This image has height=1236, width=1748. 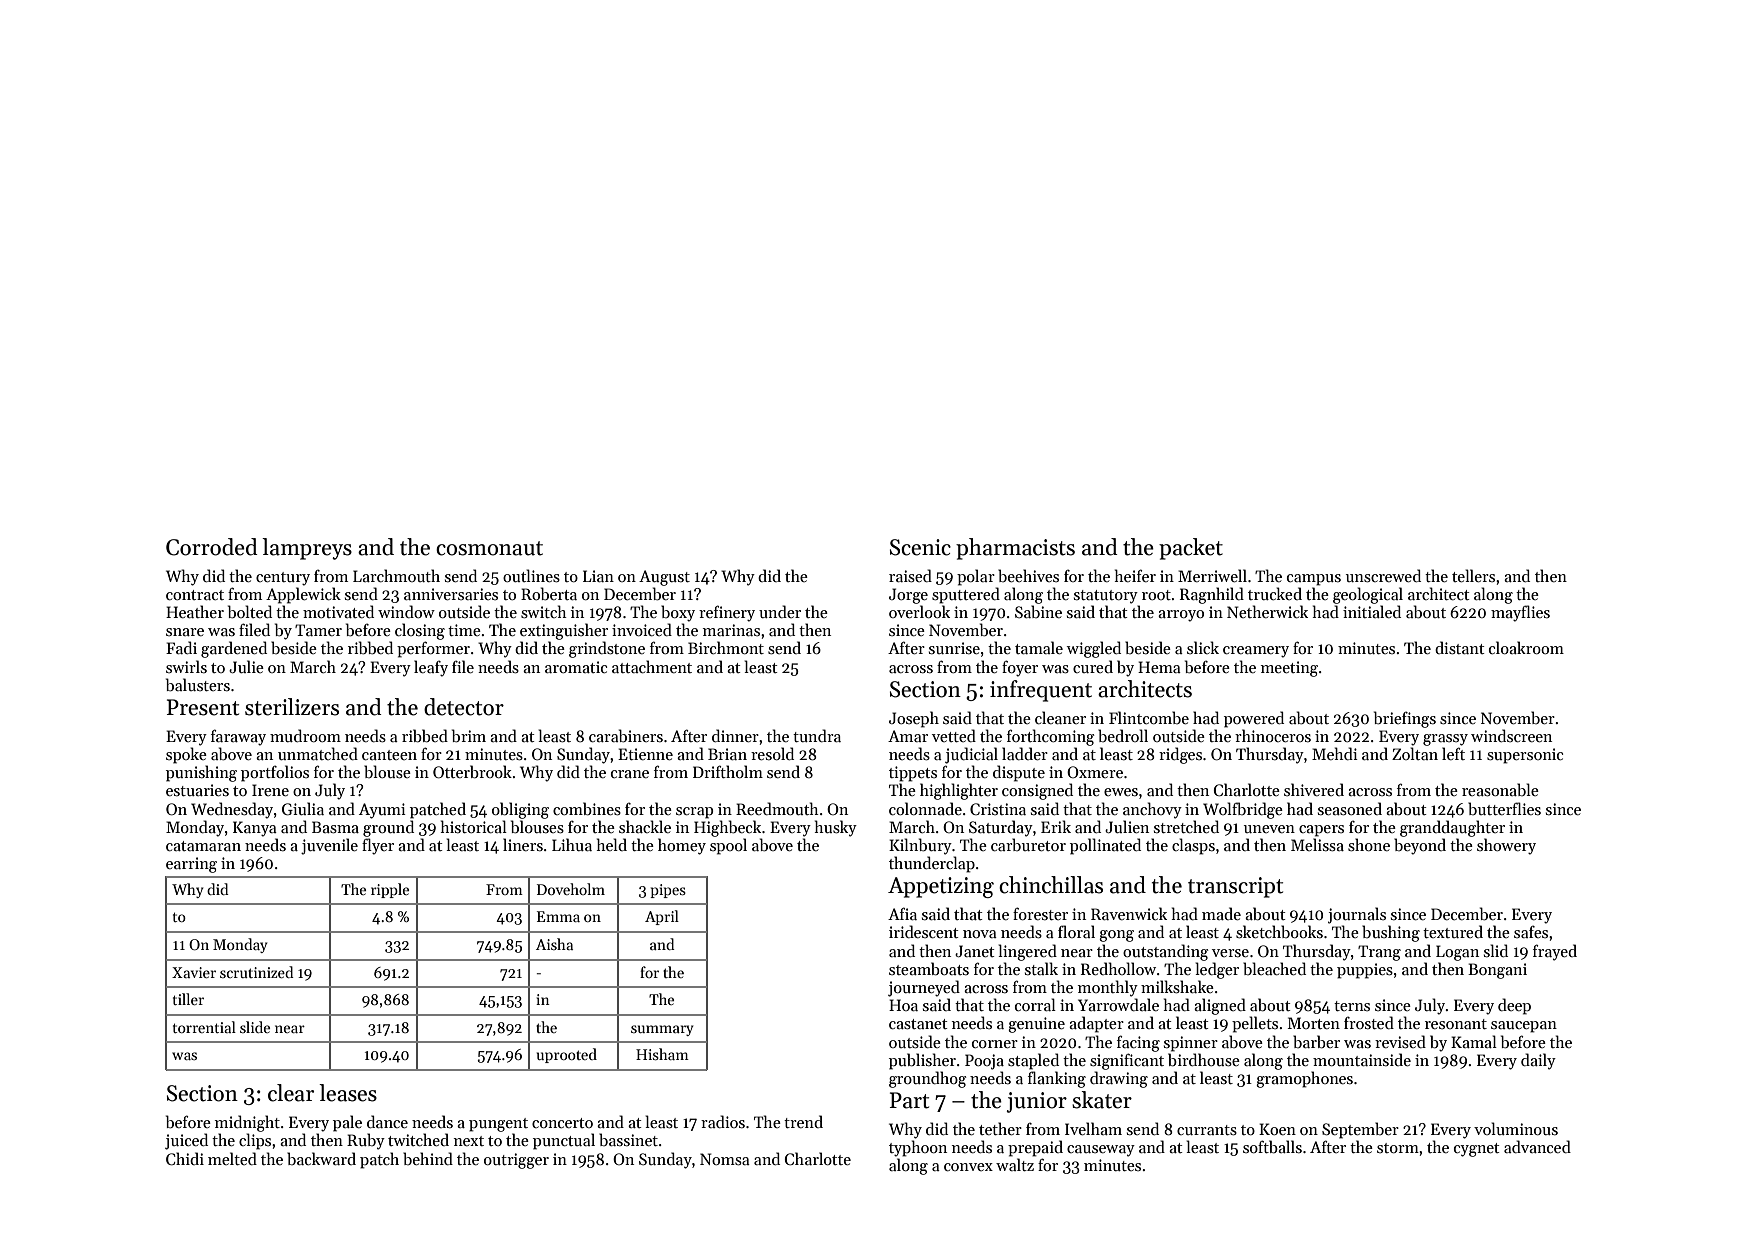 What do you see at coordinates (662, 917) in the image?
I see `April` at bounding box center [662, 917].
